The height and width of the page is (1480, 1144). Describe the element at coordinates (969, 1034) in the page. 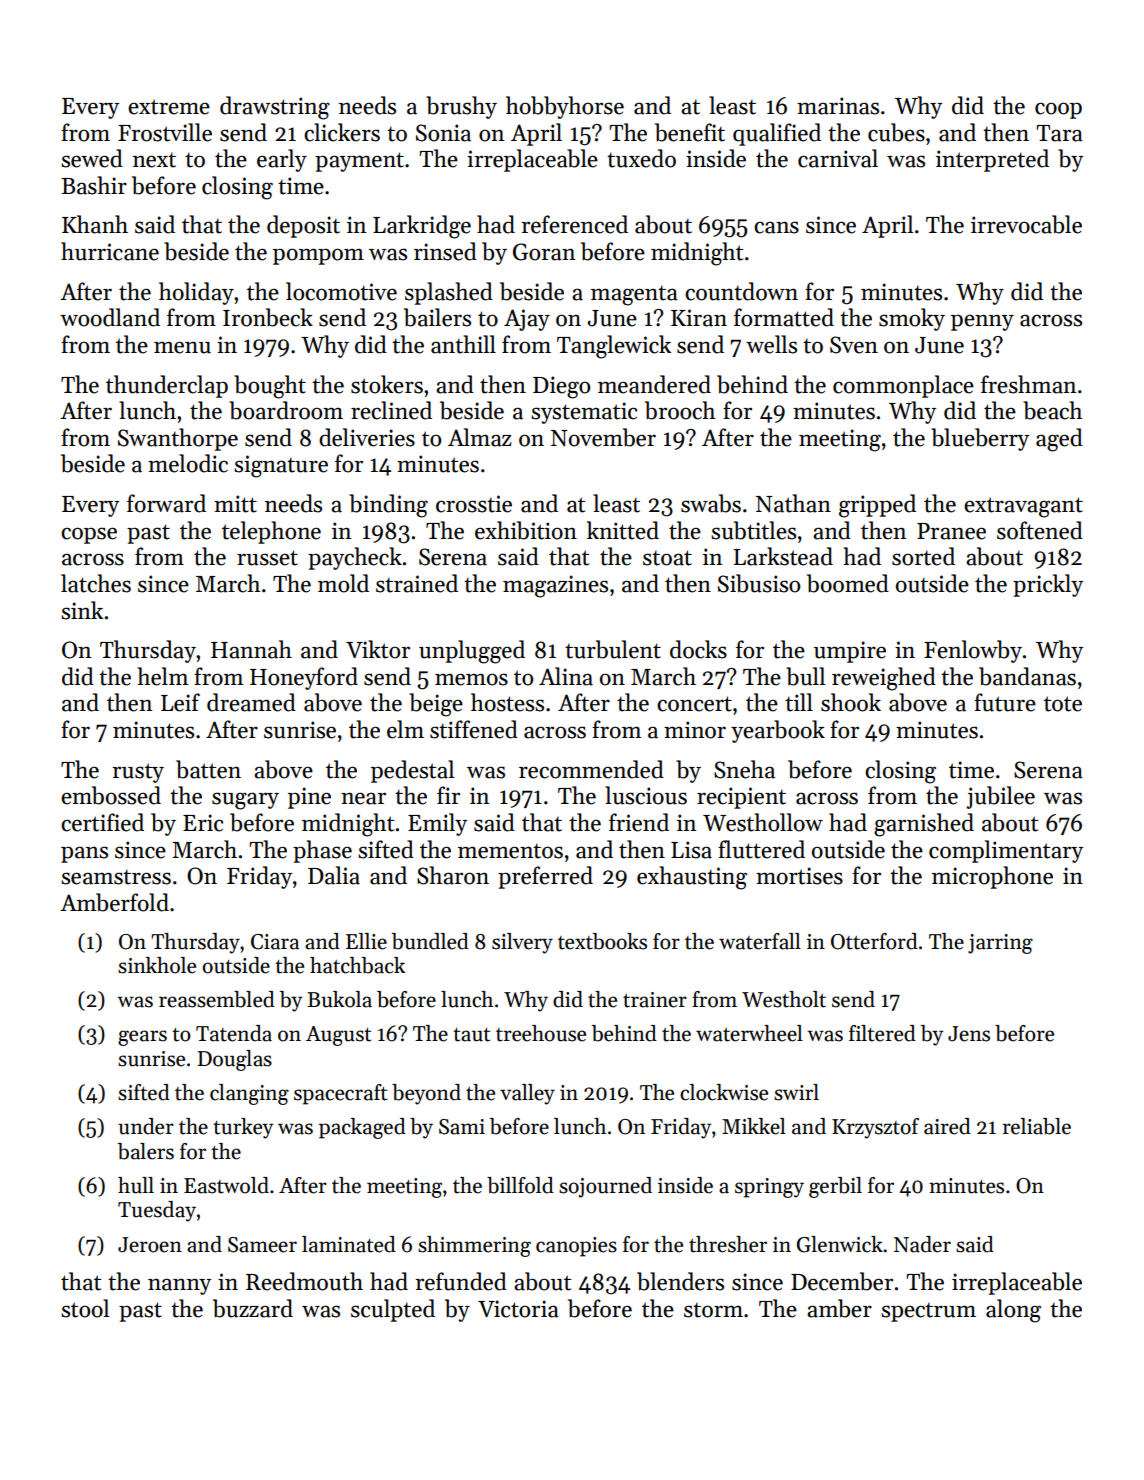

I see `Jens` at that location.
